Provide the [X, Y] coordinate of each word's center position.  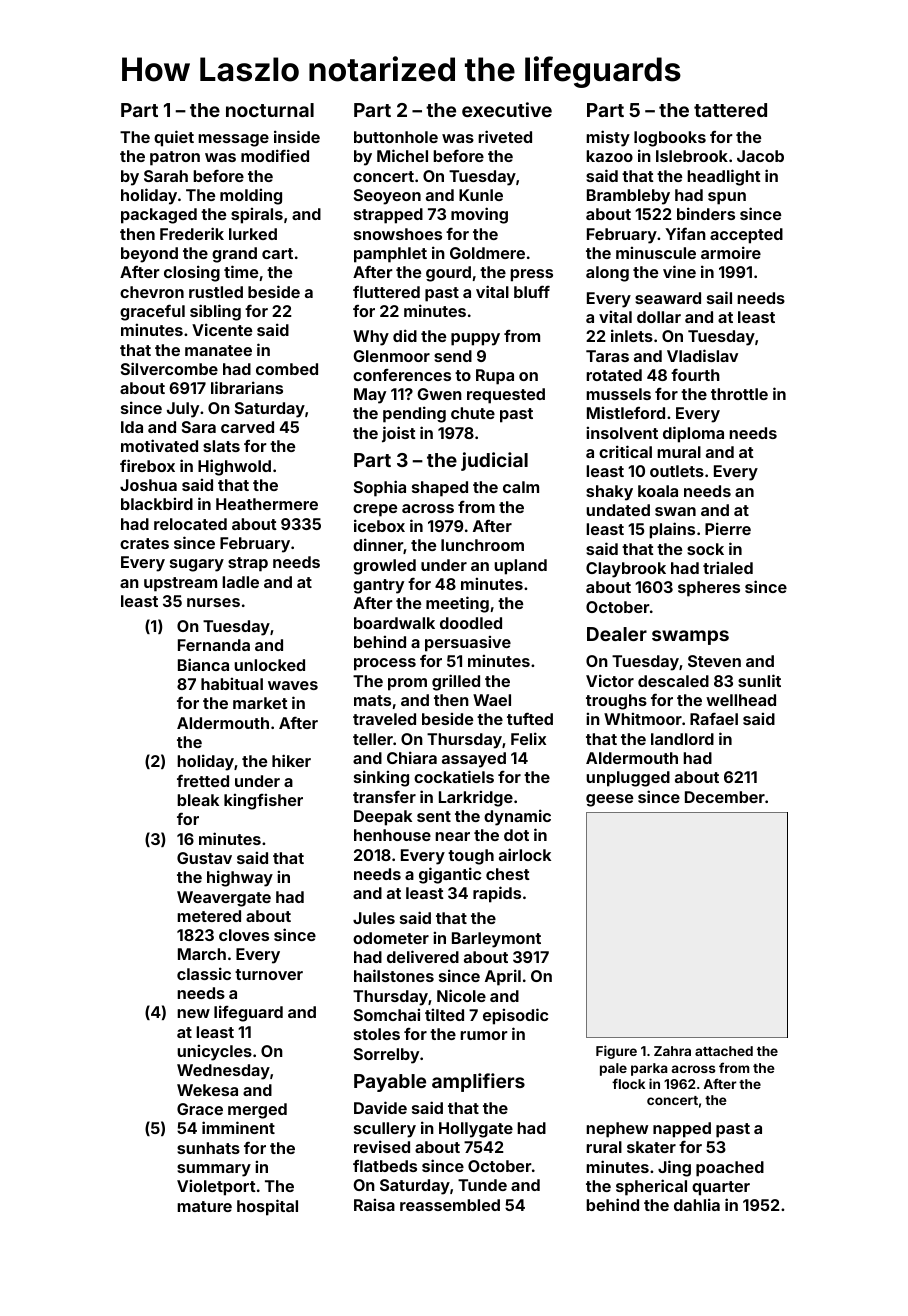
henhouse [392, 835]
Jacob [760, 156]
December [725, 797]
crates [144, 543]
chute [473, 413]
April [503, 977]
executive [507, 109]
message [233, 140]
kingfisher [263, 801]
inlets [632, 335]
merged [257, 1111]
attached [724, 1051]
